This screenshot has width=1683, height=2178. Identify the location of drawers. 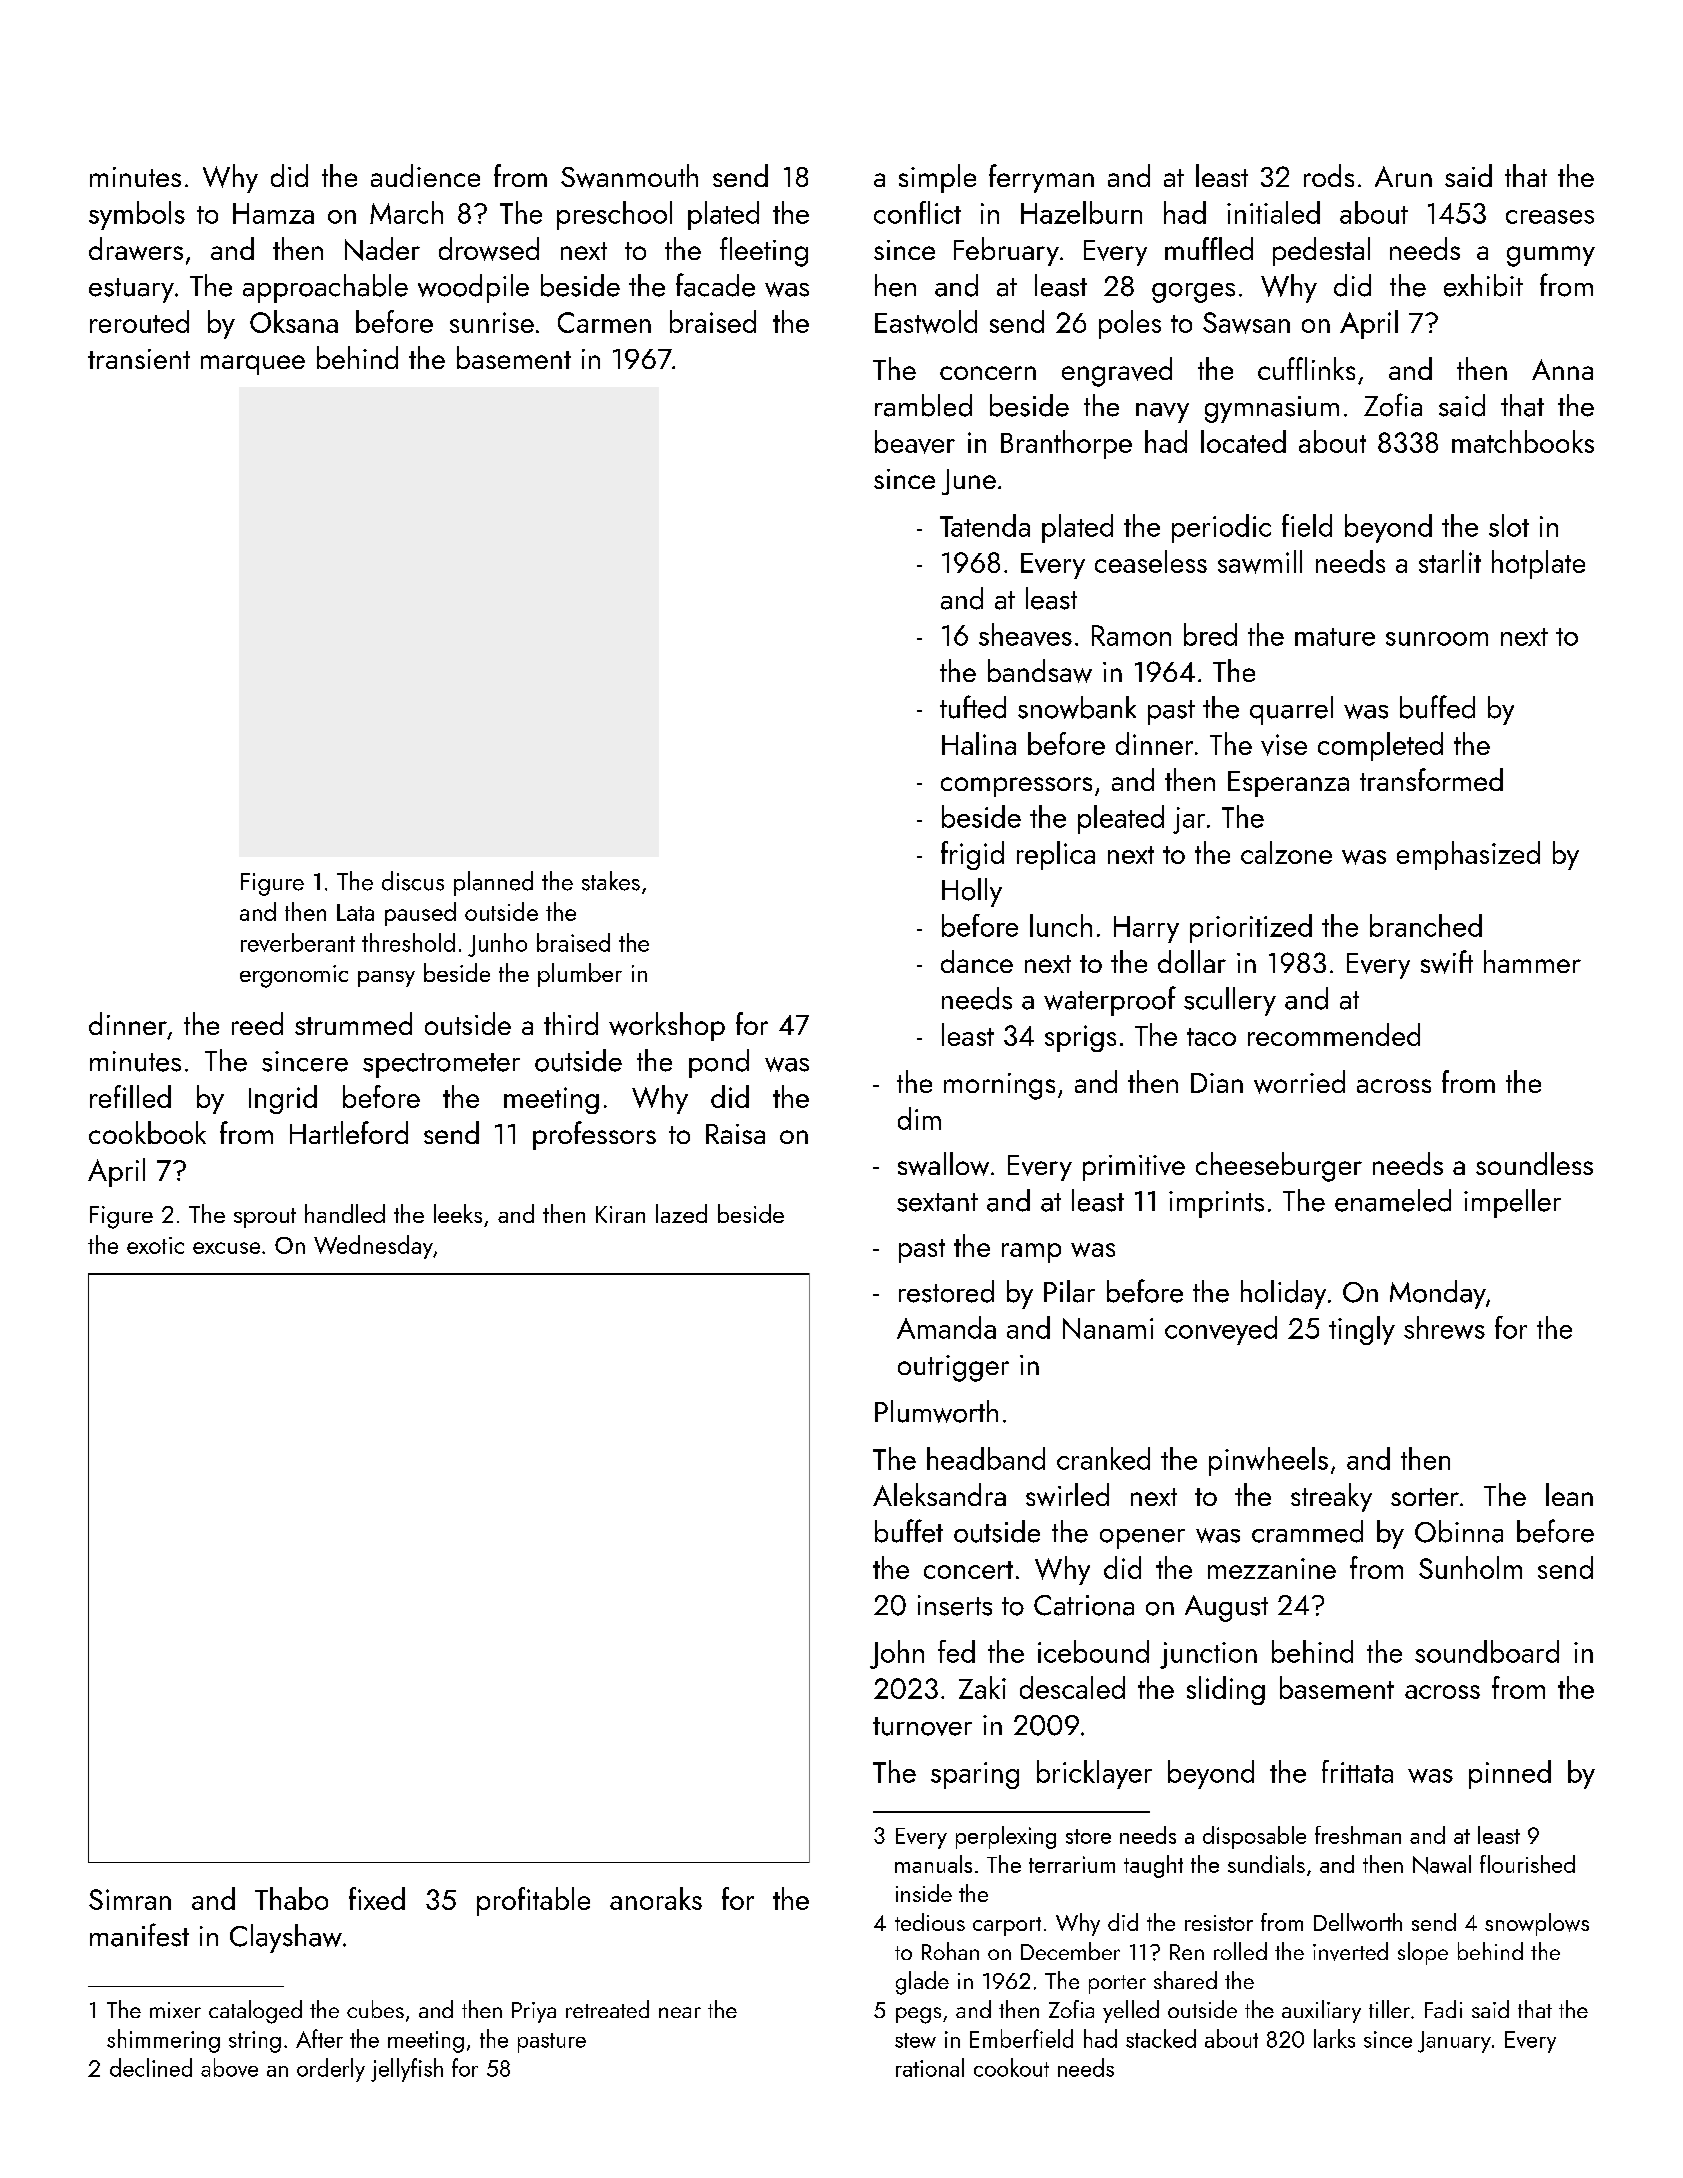
(136, 248).
